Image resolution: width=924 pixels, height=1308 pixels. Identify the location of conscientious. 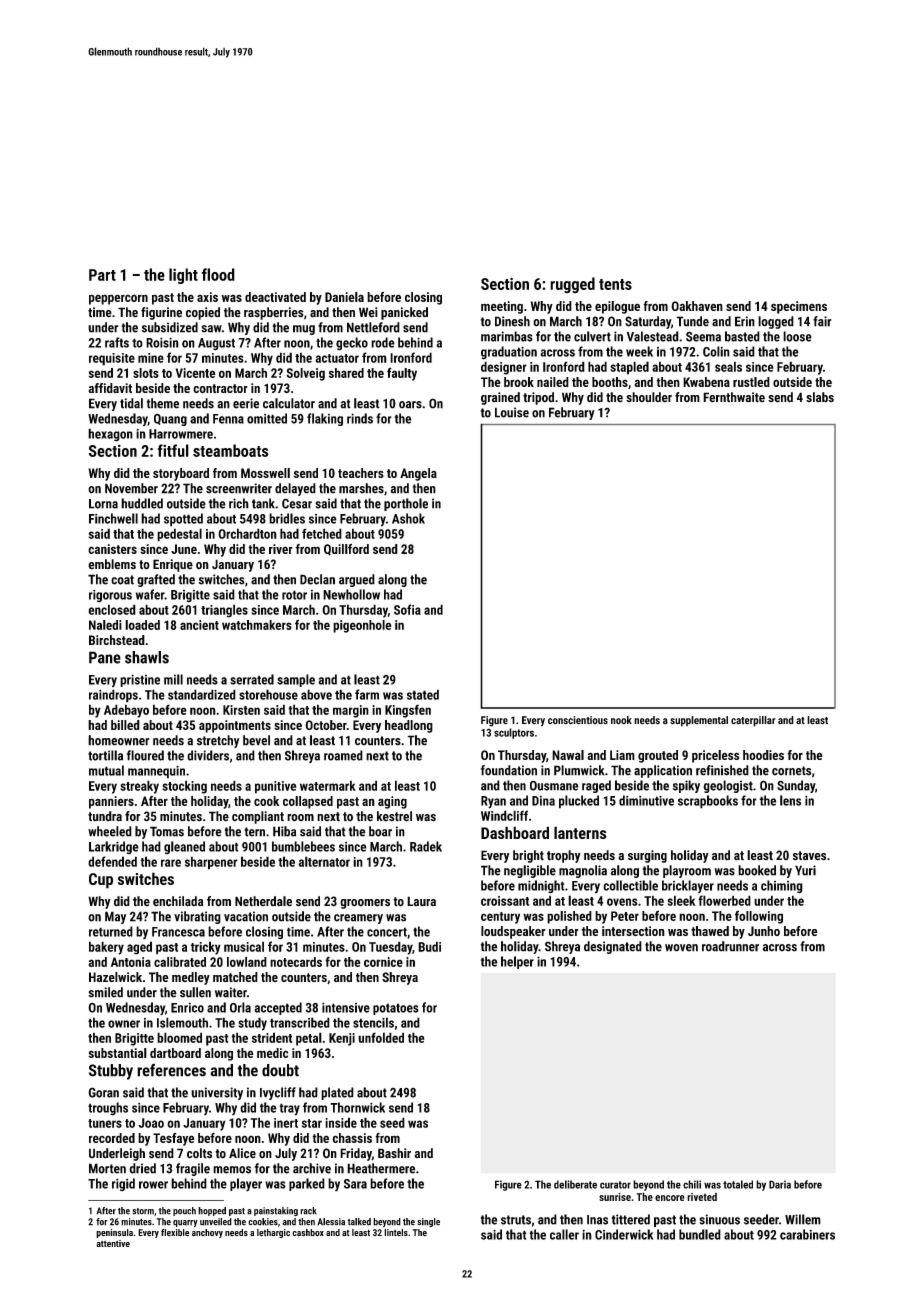
(578, 720).
